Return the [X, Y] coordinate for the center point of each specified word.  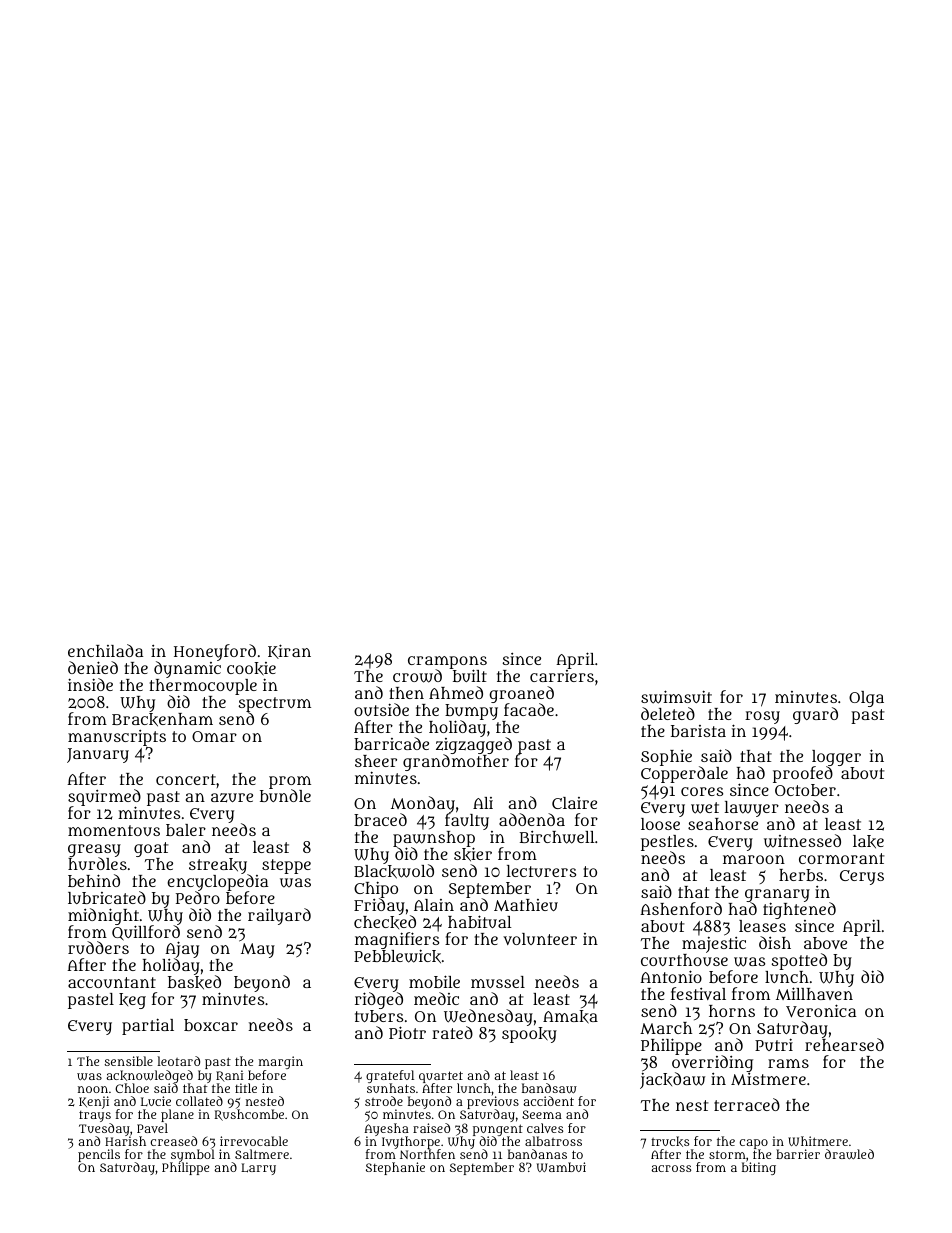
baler [186, 830]
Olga [866, 699]
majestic [714, 945]
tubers [379, 1016]
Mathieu [526, 905]
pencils [99, 1156]
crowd [417, 676]
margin [281, 1062]
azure [232, 798]
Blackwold [394, 872]
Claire [574, 803]
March [666, 1028]
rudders [98, 947]
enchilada [105, 650]
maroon [754, 859]
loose [660, 824]
